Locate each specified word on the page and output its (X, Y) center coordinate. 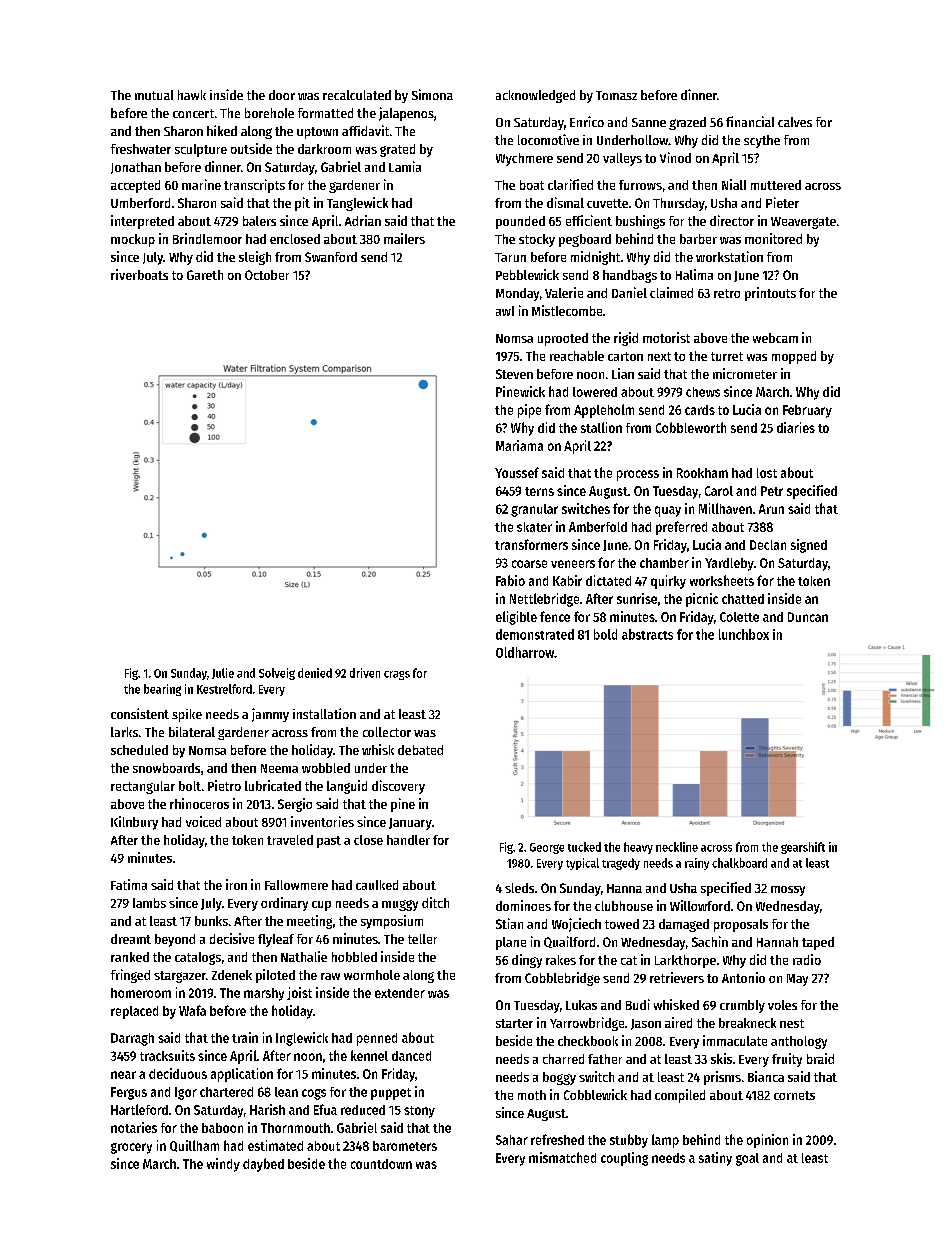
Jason (646, 1024)
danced (411, 1056)
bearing (162, 690)
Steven (514, 374)
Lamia (405, 166)
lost (767, 473)
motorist (666, 337)
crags (397, 675)
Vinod (675, 157)
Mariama (519, 445)
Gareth (205, 275)
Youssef (517, 472)
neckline (677, 847)
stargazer (180, 977)
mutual (154, 95)
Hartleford (139, 1109)
